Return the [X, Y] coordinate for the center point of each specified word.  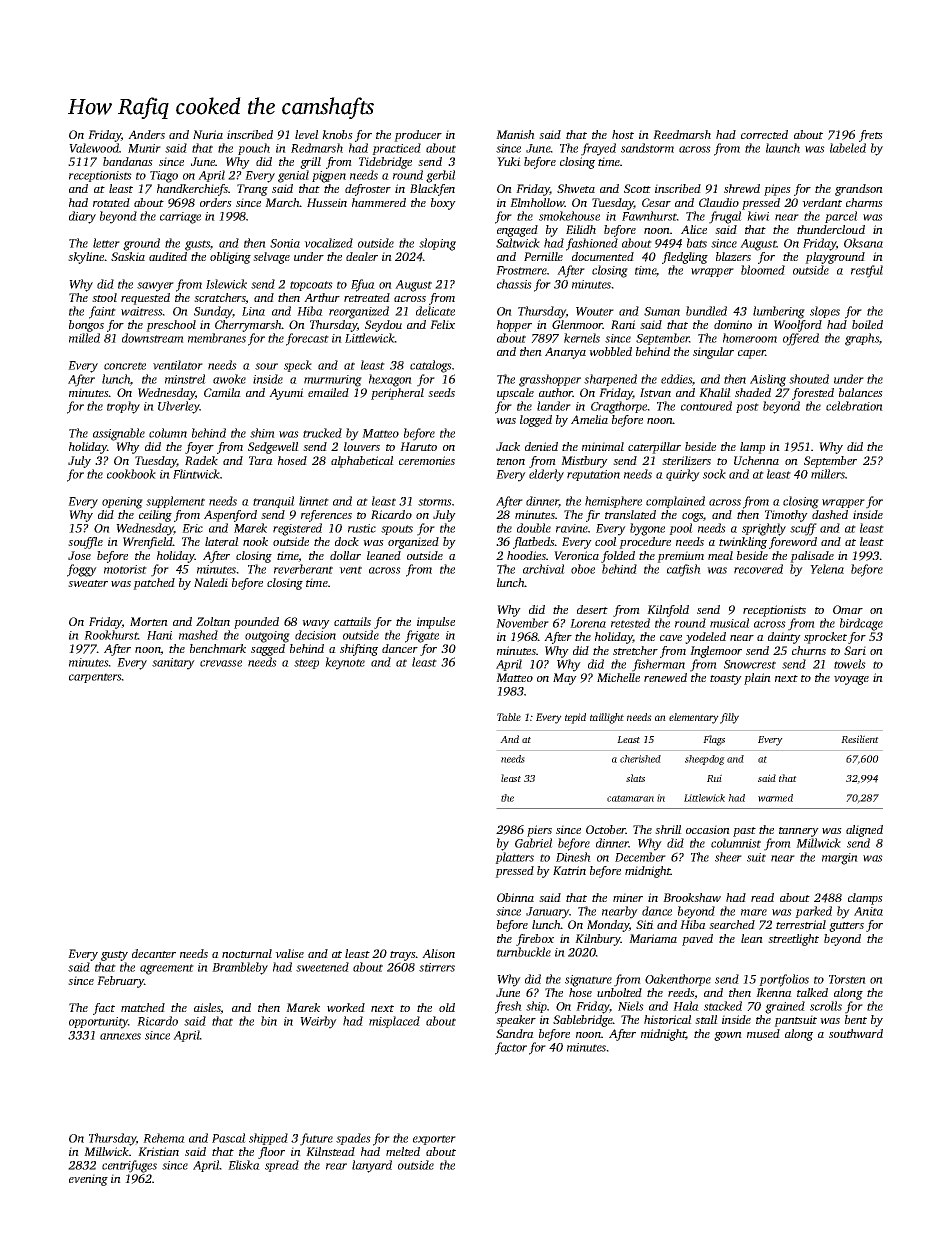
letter [106, 243]
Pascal [229, 1138]
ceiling [155, 516]
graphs [862, 339]
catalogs [431, 366]
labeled [848, 148]
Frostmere [521, 270]
